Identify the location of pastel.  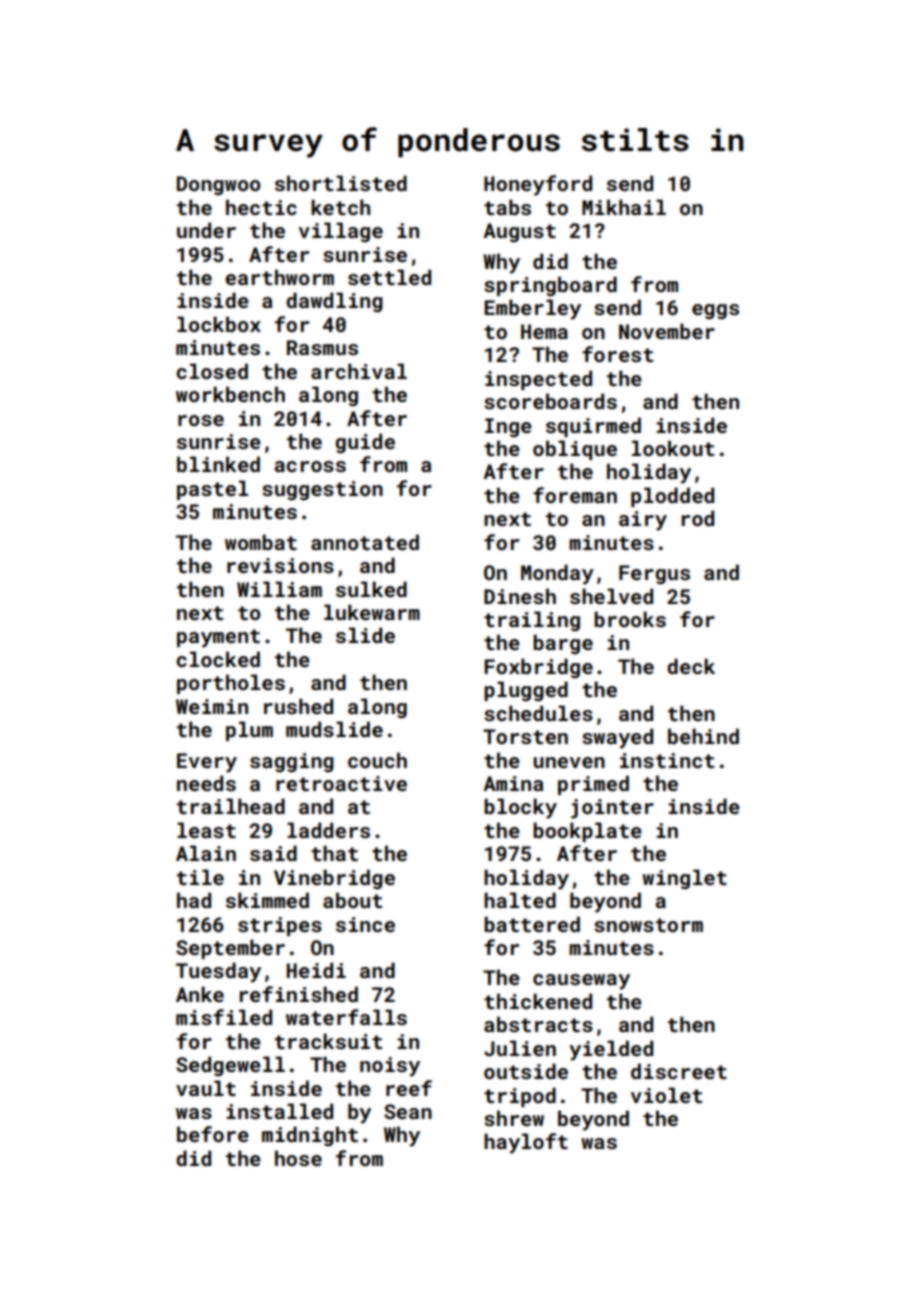
(212, 490).
